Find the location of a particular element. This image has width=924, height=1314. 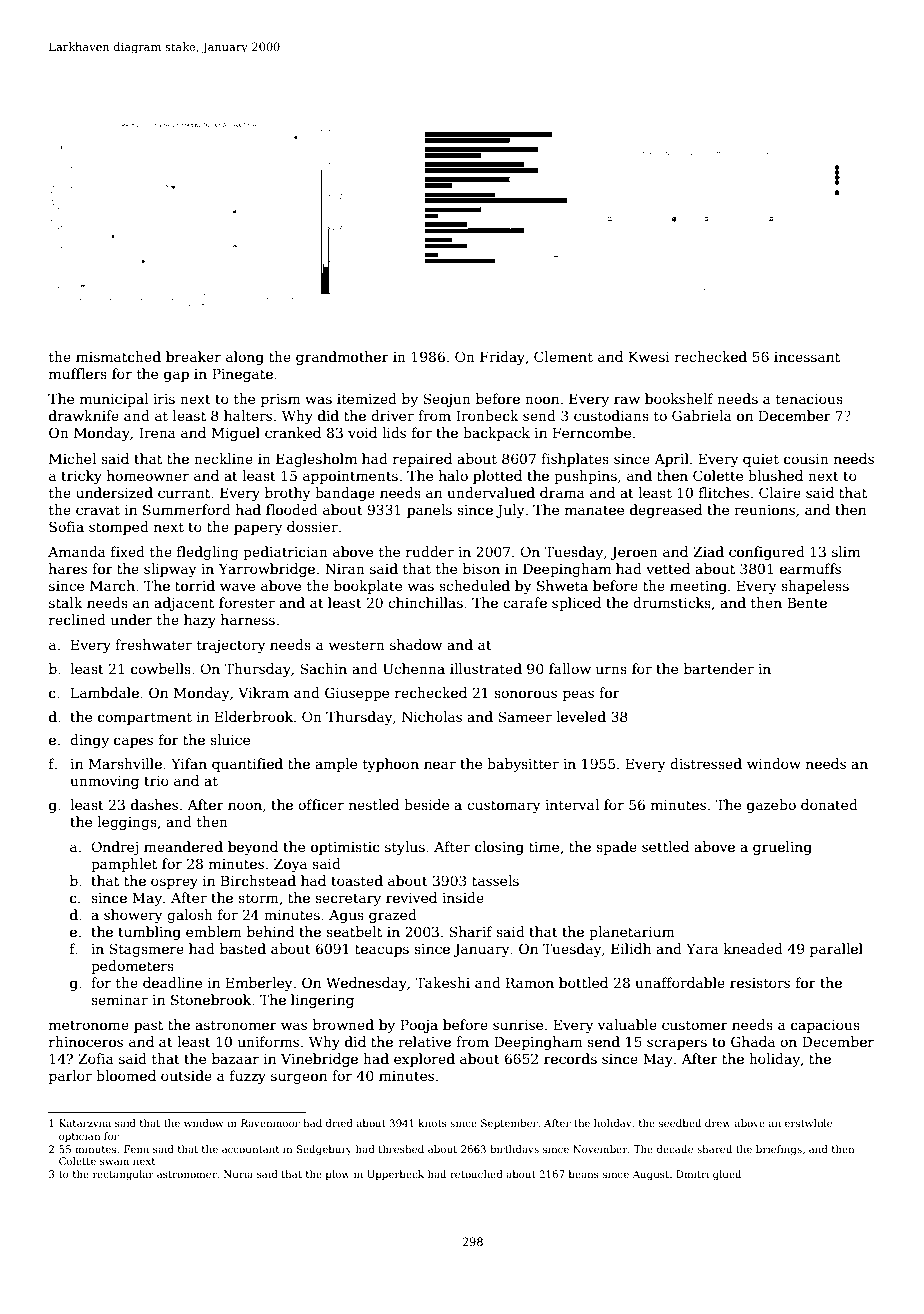

fallow is located at coordinates (570, 668).
